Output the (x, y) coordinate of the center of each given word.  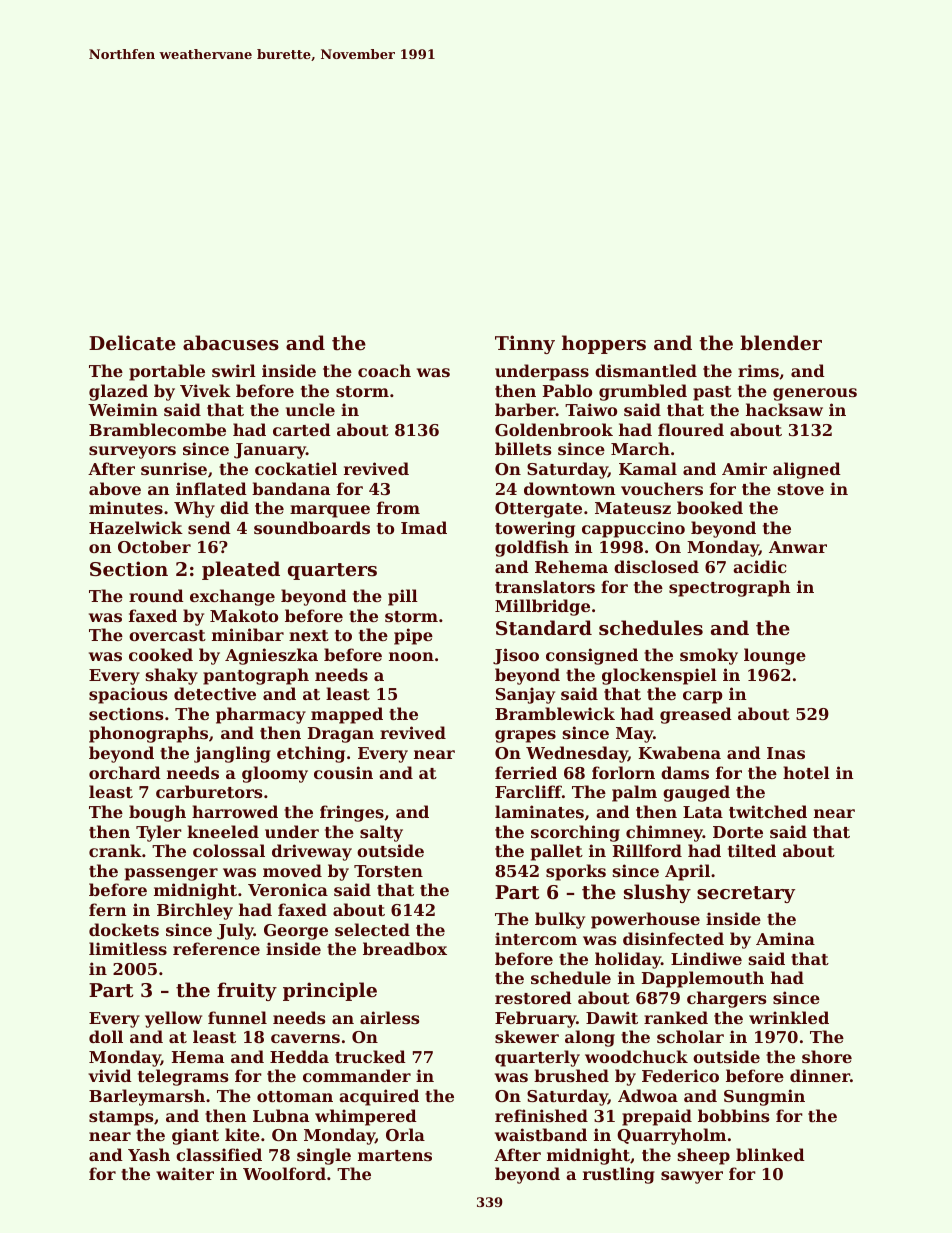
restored (533, 997)
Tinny (525, 344)
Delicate (132, 343)
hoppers (604, 344)
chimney (664, 833)
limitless (128, 948)
